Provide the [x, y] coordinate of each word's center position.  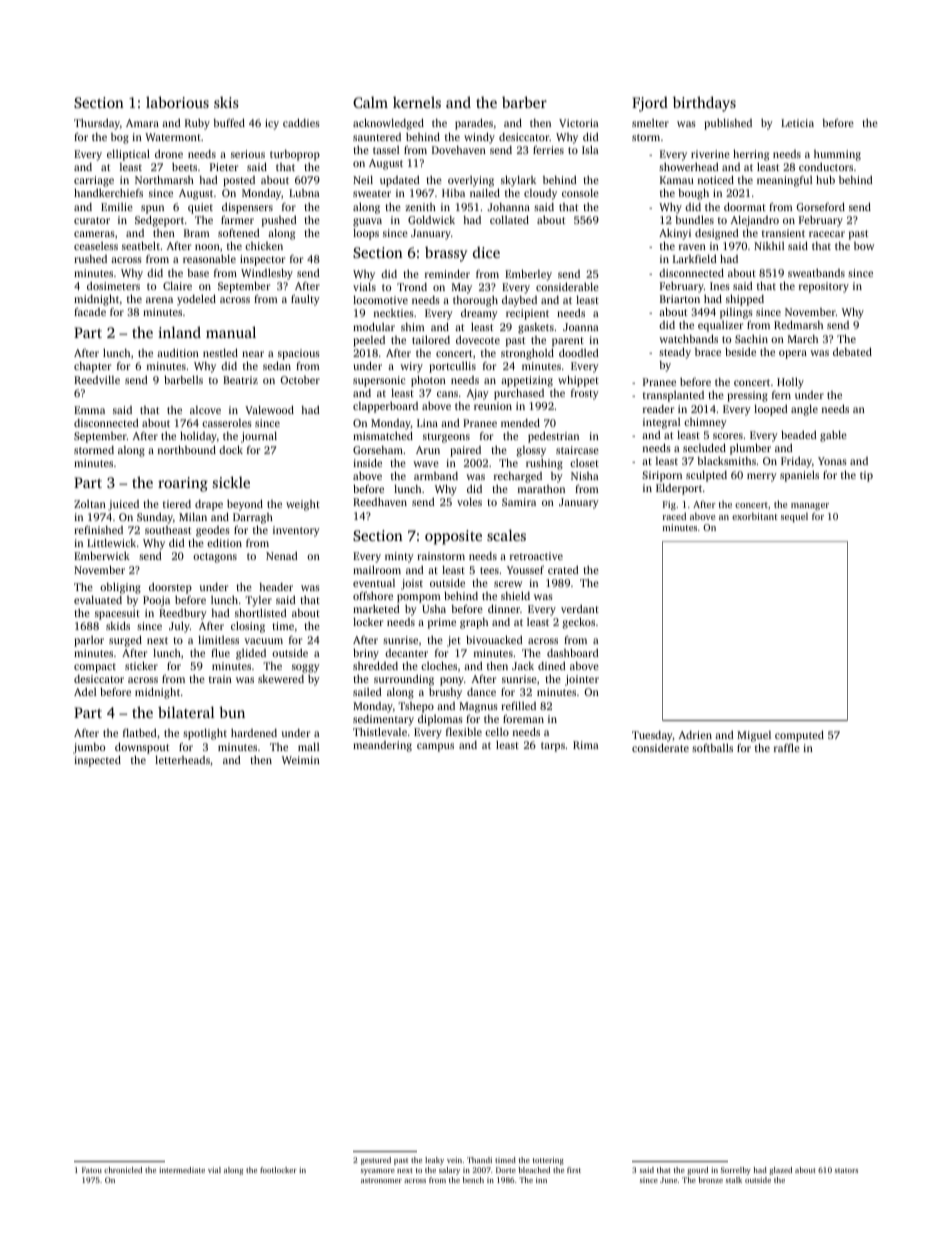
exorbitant [754, 516]
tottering [548, 1161]
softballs [712, 747]
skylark [518, 181]
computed [799, 736]
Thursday [97, 124]
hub [825, 179]
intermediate [182, 1170]
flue [220, 652]
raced [674, 516]
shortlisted [261, 612]
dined [552, 665]
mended [520, 422]
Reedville [97, 380]
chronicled [123, 1170]
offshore [373, 595]
